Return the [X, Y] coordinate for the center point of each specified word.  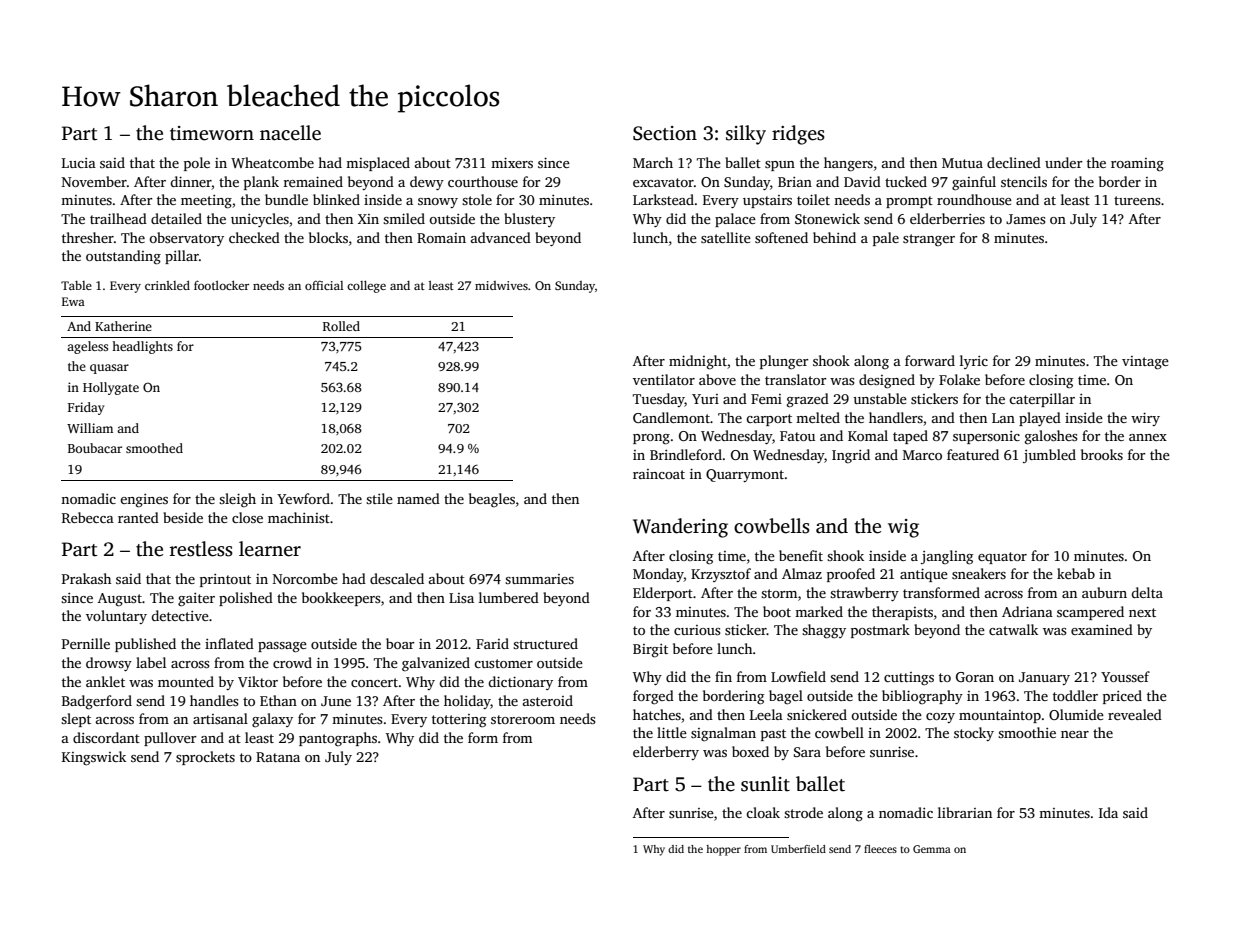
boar [400, 643]
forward [930, 360]
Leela [766, 714]
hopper [723, 850]
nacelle [290, 133]
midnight [698, 362]
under [1063, 162]
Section [665, 133]
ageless [87, 347]
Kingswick [94, 758]
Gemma [932, 849]
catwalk [1013, 629]
